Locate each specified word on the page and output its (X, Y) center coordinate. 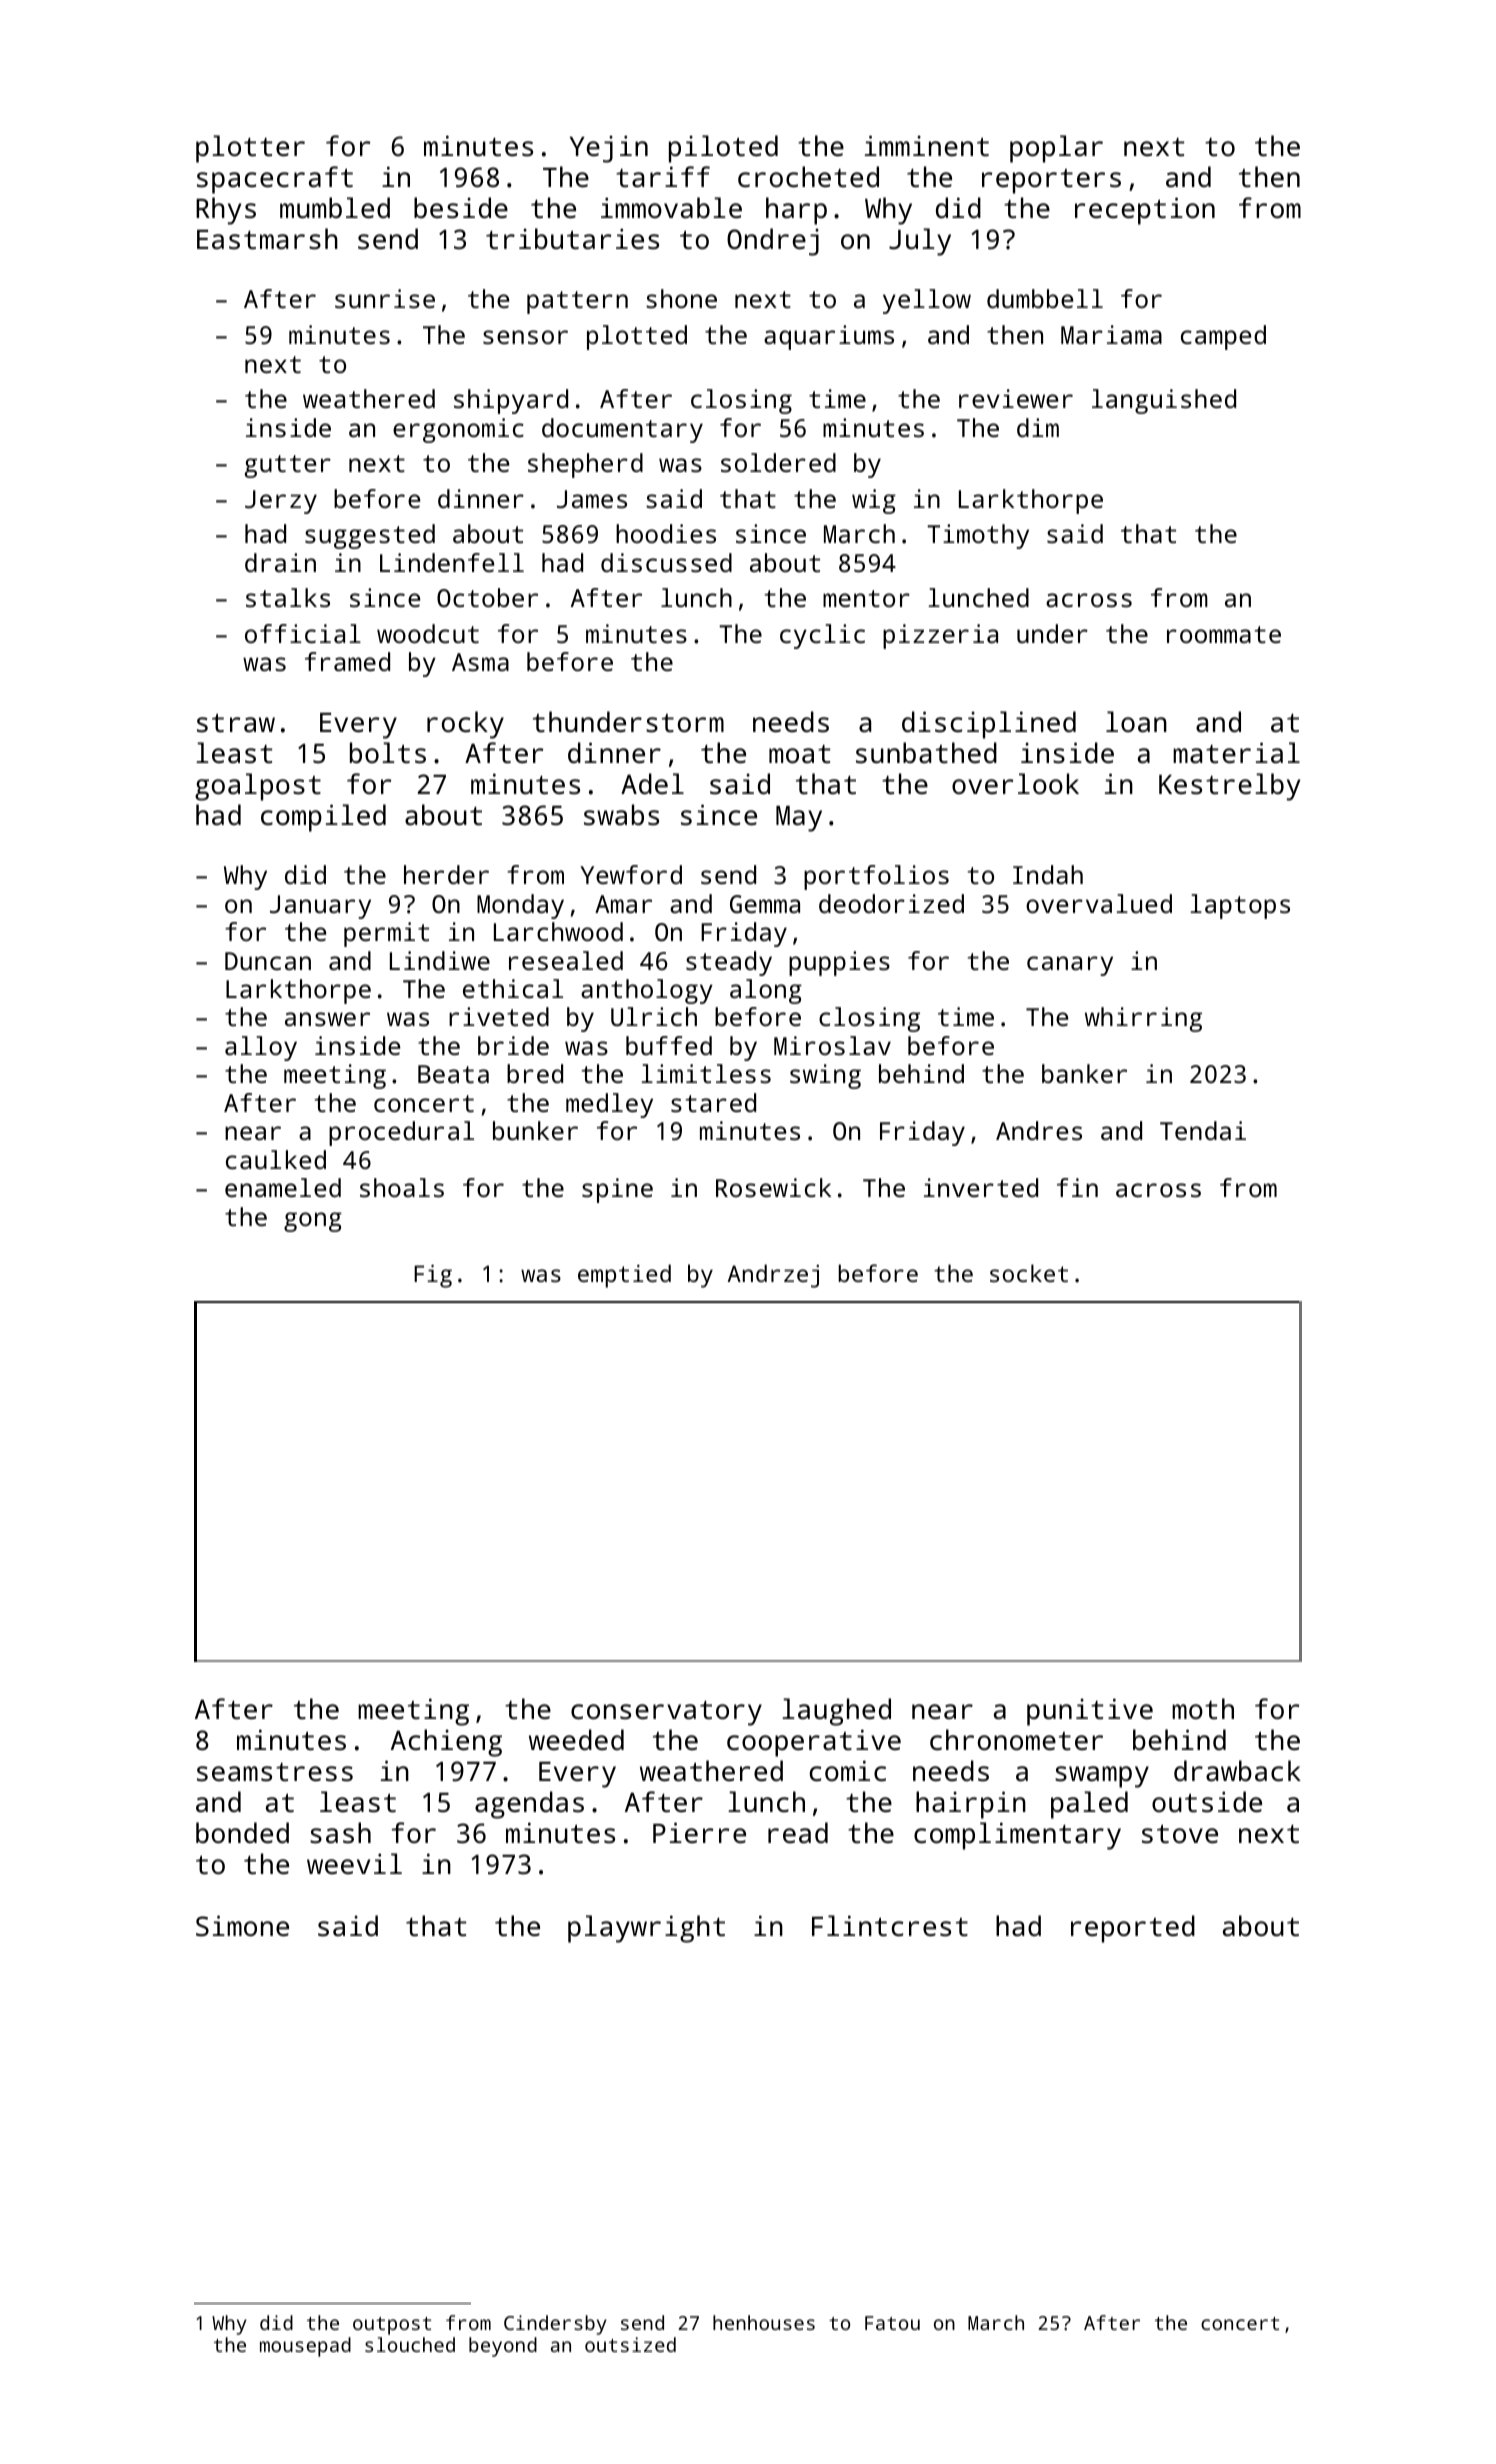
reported (1133, 1929)
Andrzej (773, 1276)
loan (1136, 721)
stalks (288, 597)
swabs (621, 815)
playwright (646, 1929)
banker (1084, 1073)
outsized (630, 2344)
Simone (242, 1926)
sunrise (385, 298)
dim (1038, 427)
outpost (392, 2326)
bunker (535, 1130)
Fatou (892, 2323)
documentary (622, 430)
